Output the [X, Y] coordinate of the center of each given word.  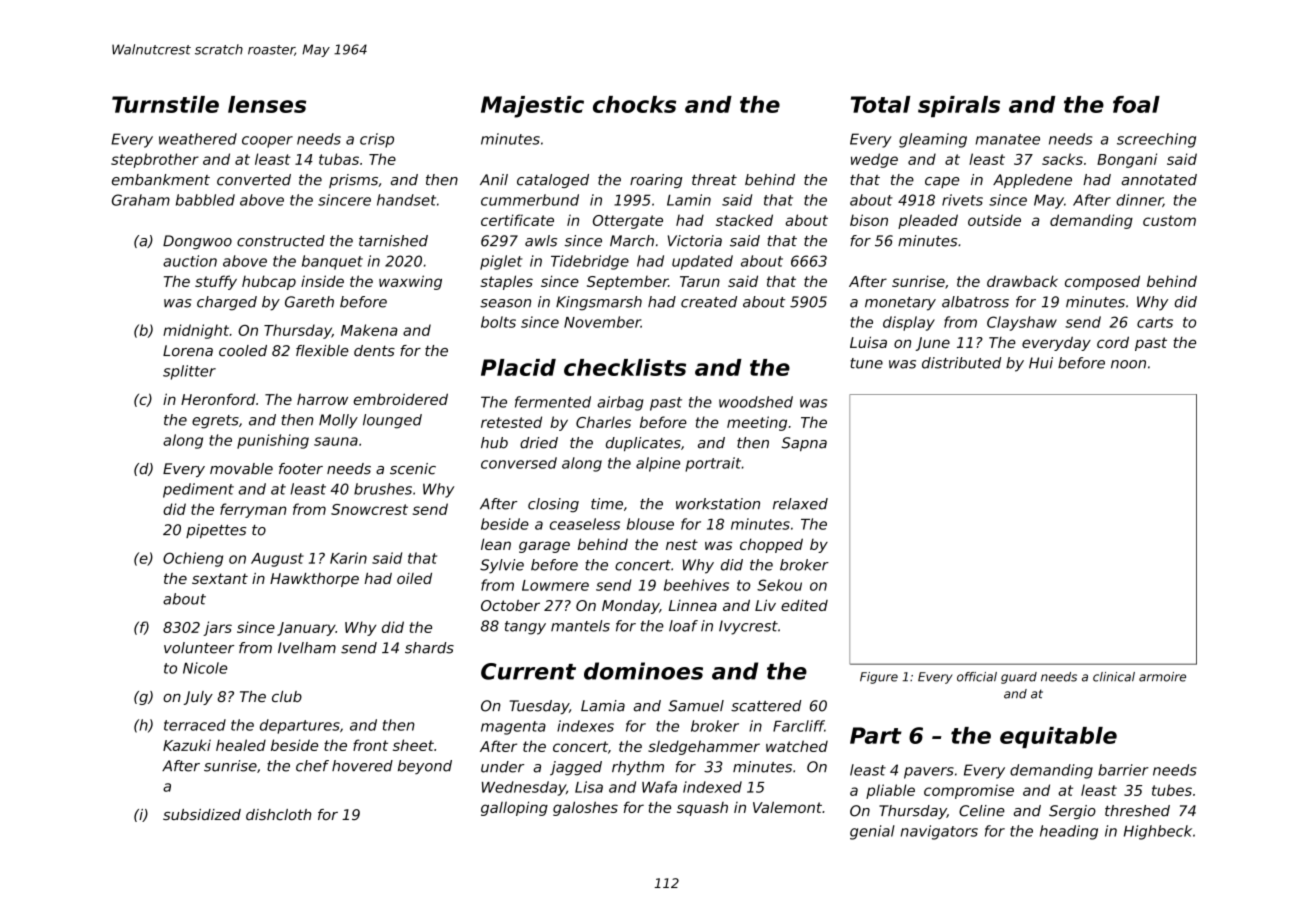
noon [1128, 364]
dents [374, 351]
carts [1155, 322]
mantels [580, 626]
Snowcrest [369, 509]
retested [511, 422]
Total [881, 104]
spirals [959, 106]
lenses [267, 104]
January [306, 629]
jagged [576, 768]
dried [539, 443]
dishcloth [278, 814]
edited [804, 605]
